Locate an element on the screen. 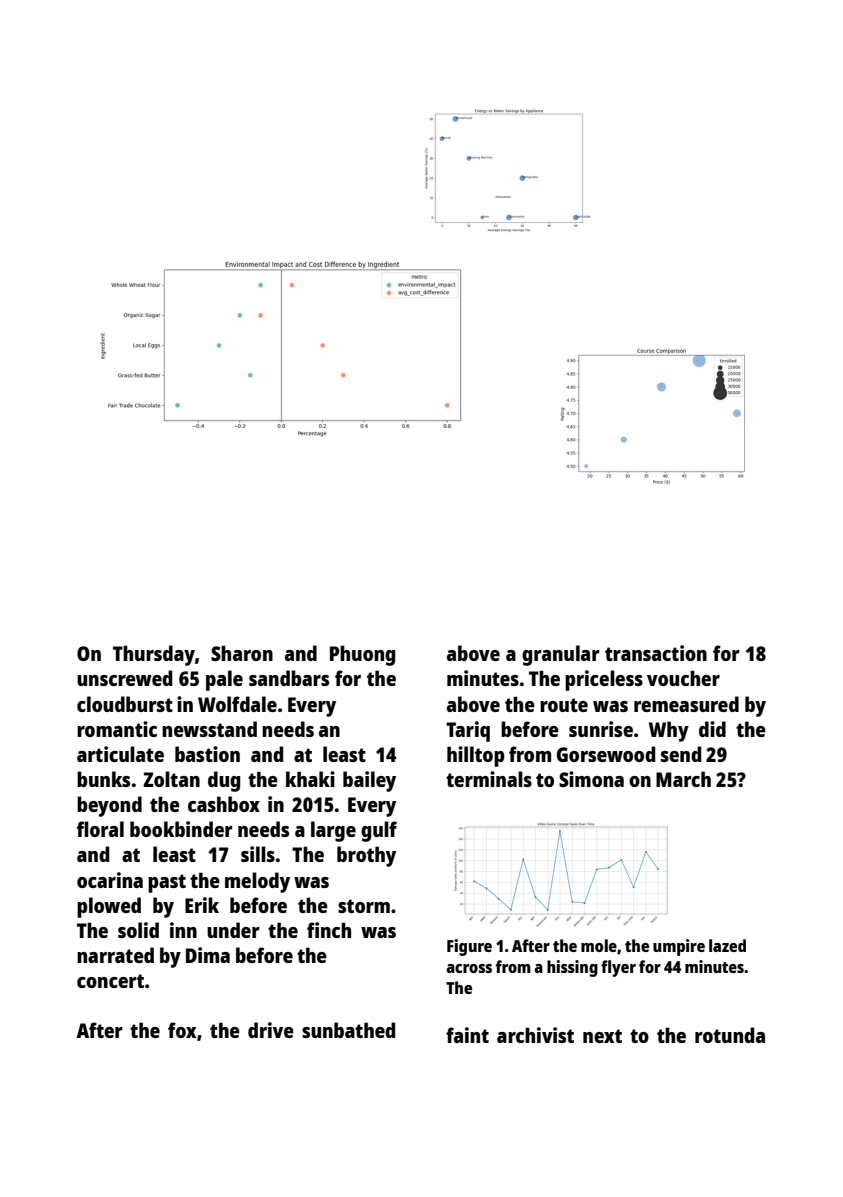 The width and height of the screenshot is (843, 1197). send is located at coordinates (681, 754).
